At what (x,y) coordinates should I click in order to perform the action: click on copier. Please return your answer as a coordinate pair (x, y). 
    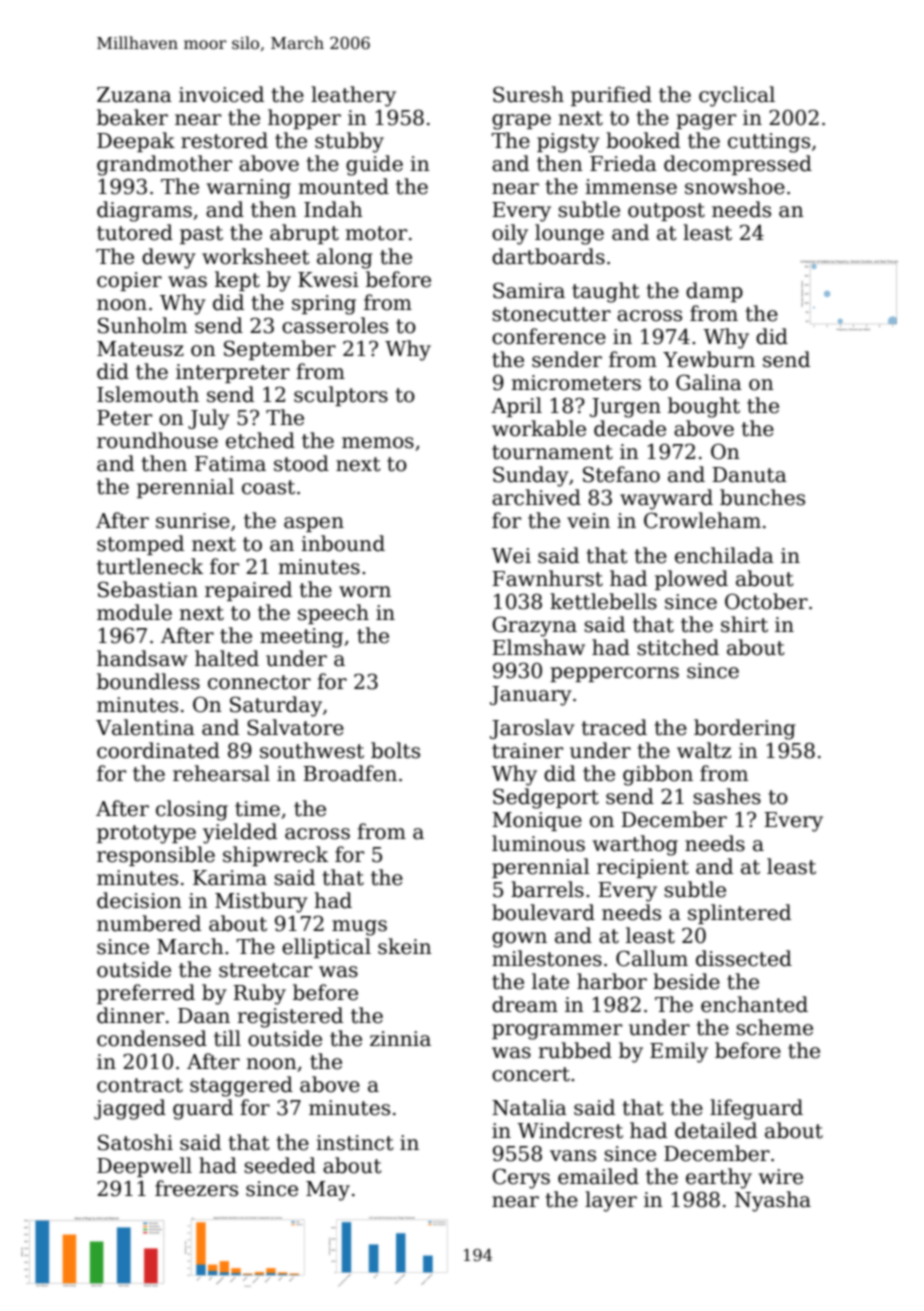
    Looking at the image, I should click on (129, 281).
